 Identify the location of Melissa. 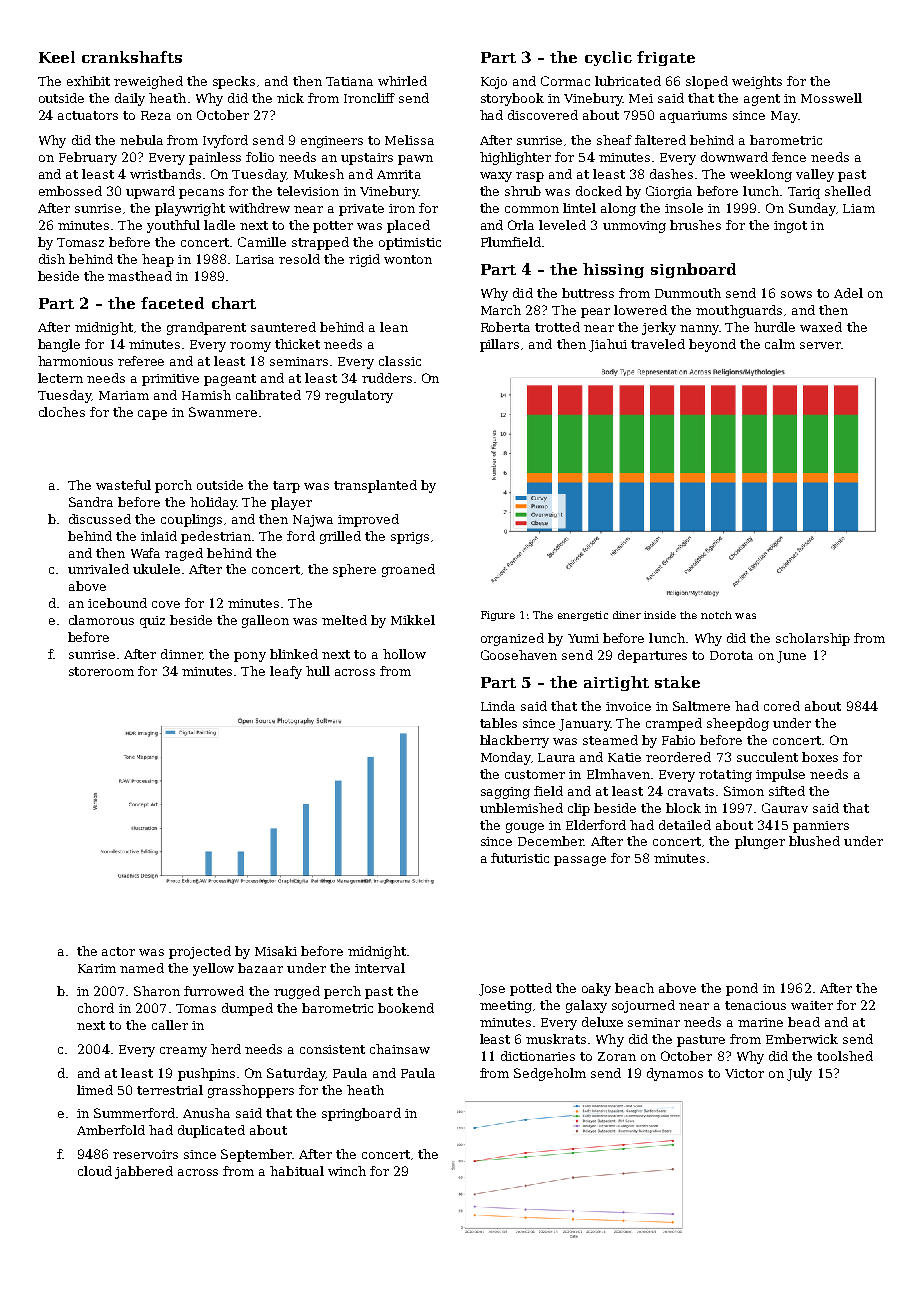
(409, 140).
